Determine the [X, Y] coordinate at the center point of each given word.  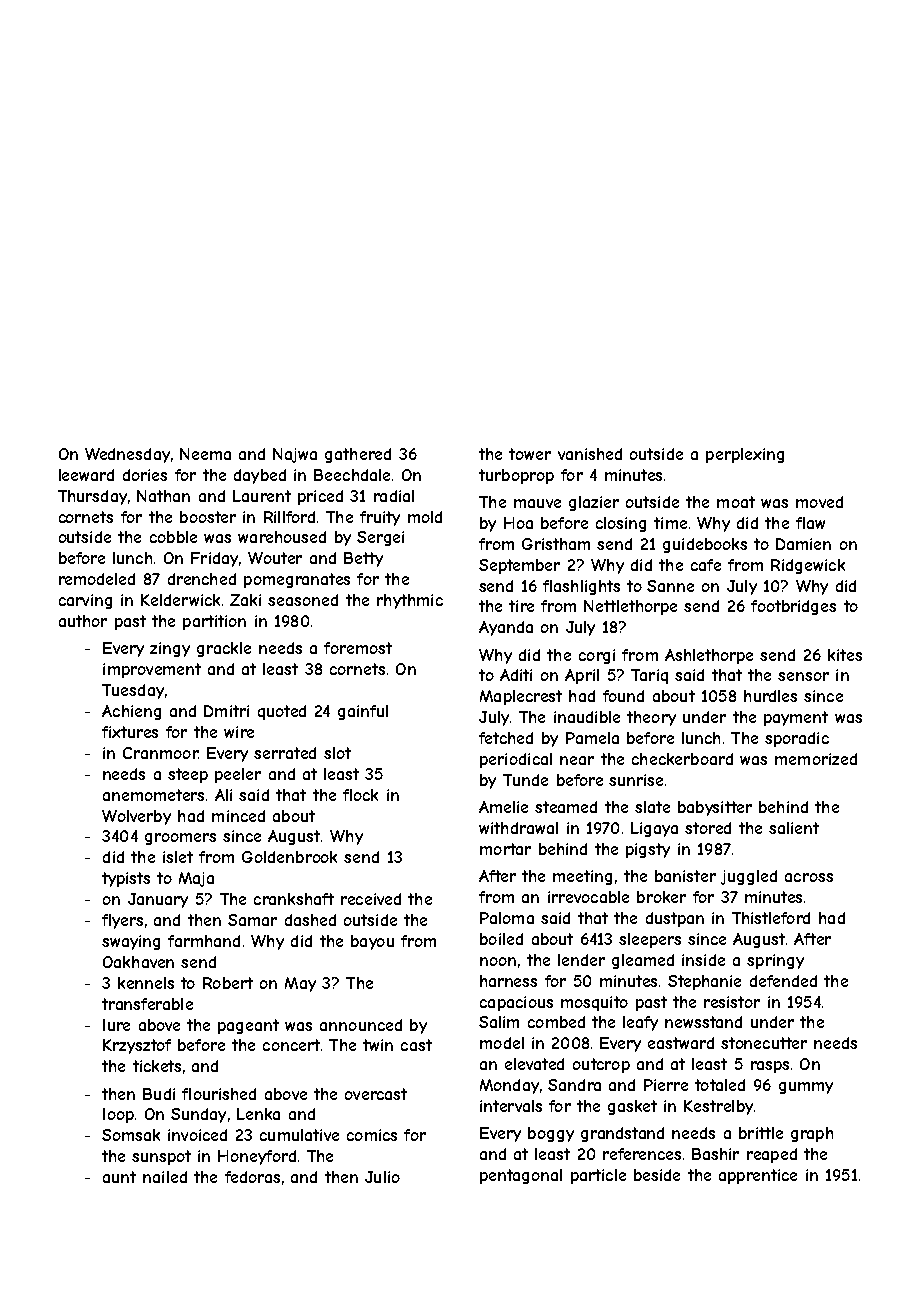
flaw [810, 523]
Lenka [258, 1114]
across [809, 877]
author [83, 621]
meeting [582, 877]
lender [581, 960]
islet [178, 857]
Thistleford [771, 918]
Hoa [518, 523]
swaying [131, 942]
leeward [86, 475]
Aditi [516, 675]
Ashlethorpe [709, 656]
